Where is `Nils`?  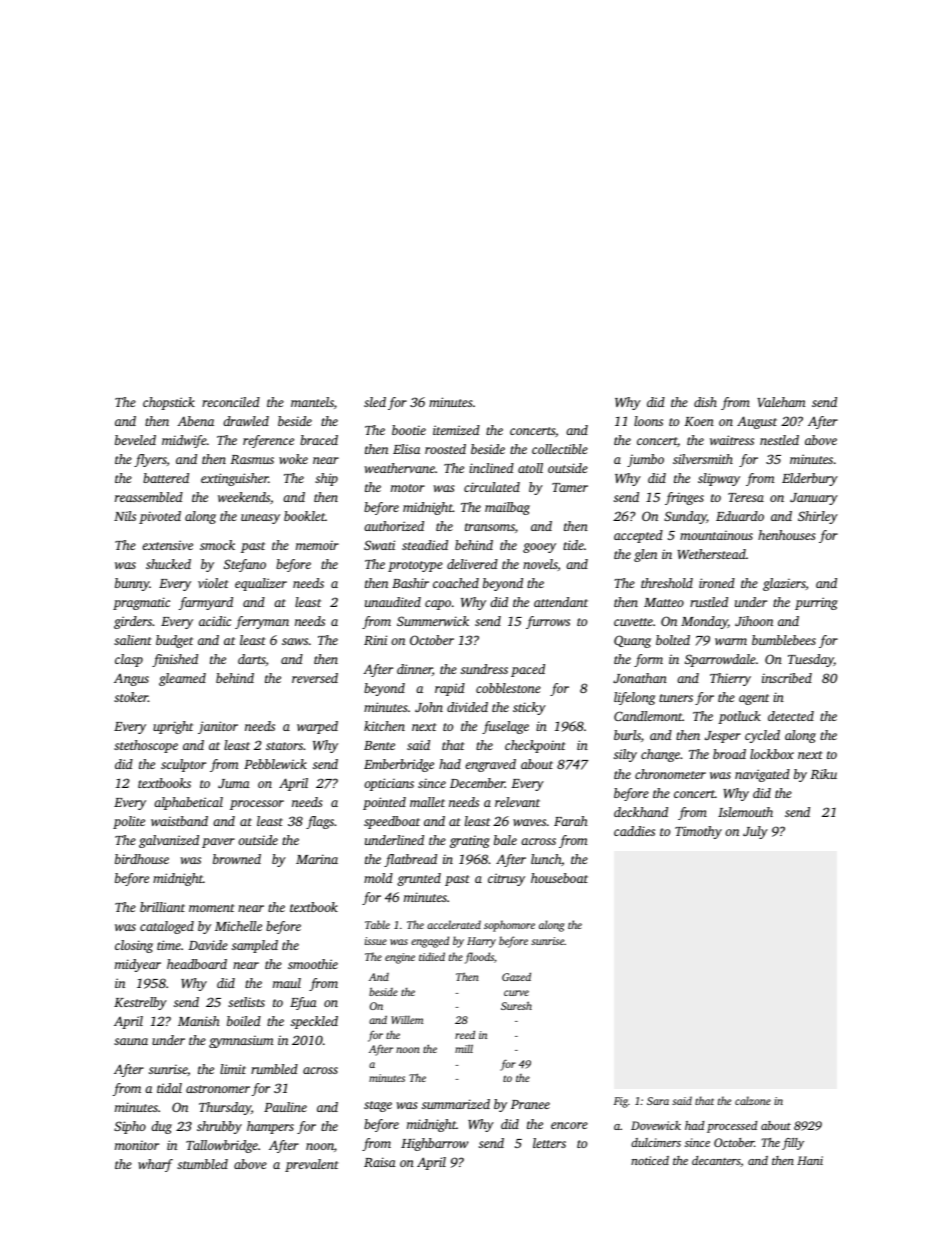
Nils is located at coordinates (125, 516).
